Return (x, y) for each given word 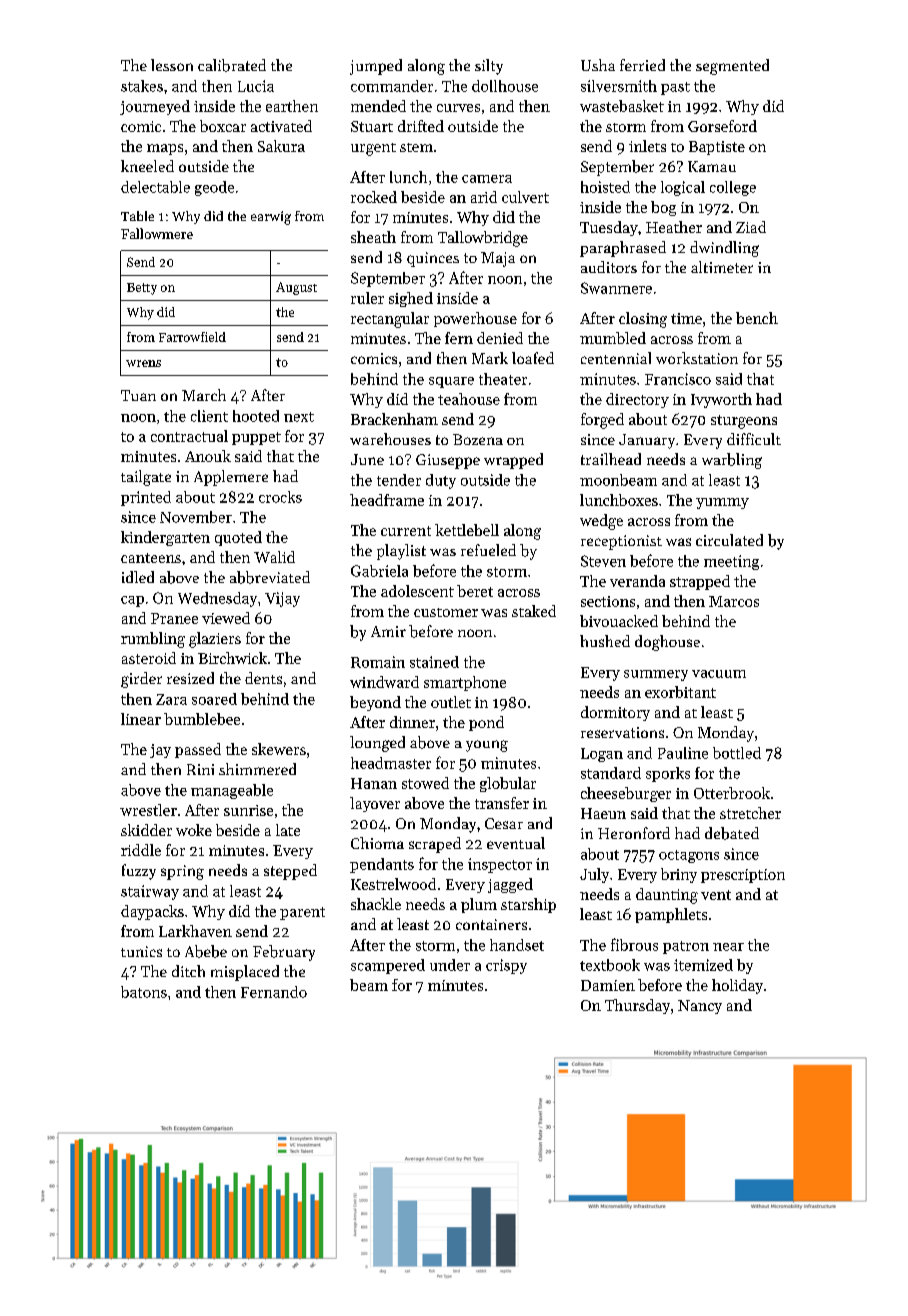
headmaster (391, 763)
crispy (506, 966)
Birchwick (232, 658)
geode (214, 188)
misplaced (245, 973)
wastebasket (622, 106)
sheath (373, 237)
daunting (667, 896)
